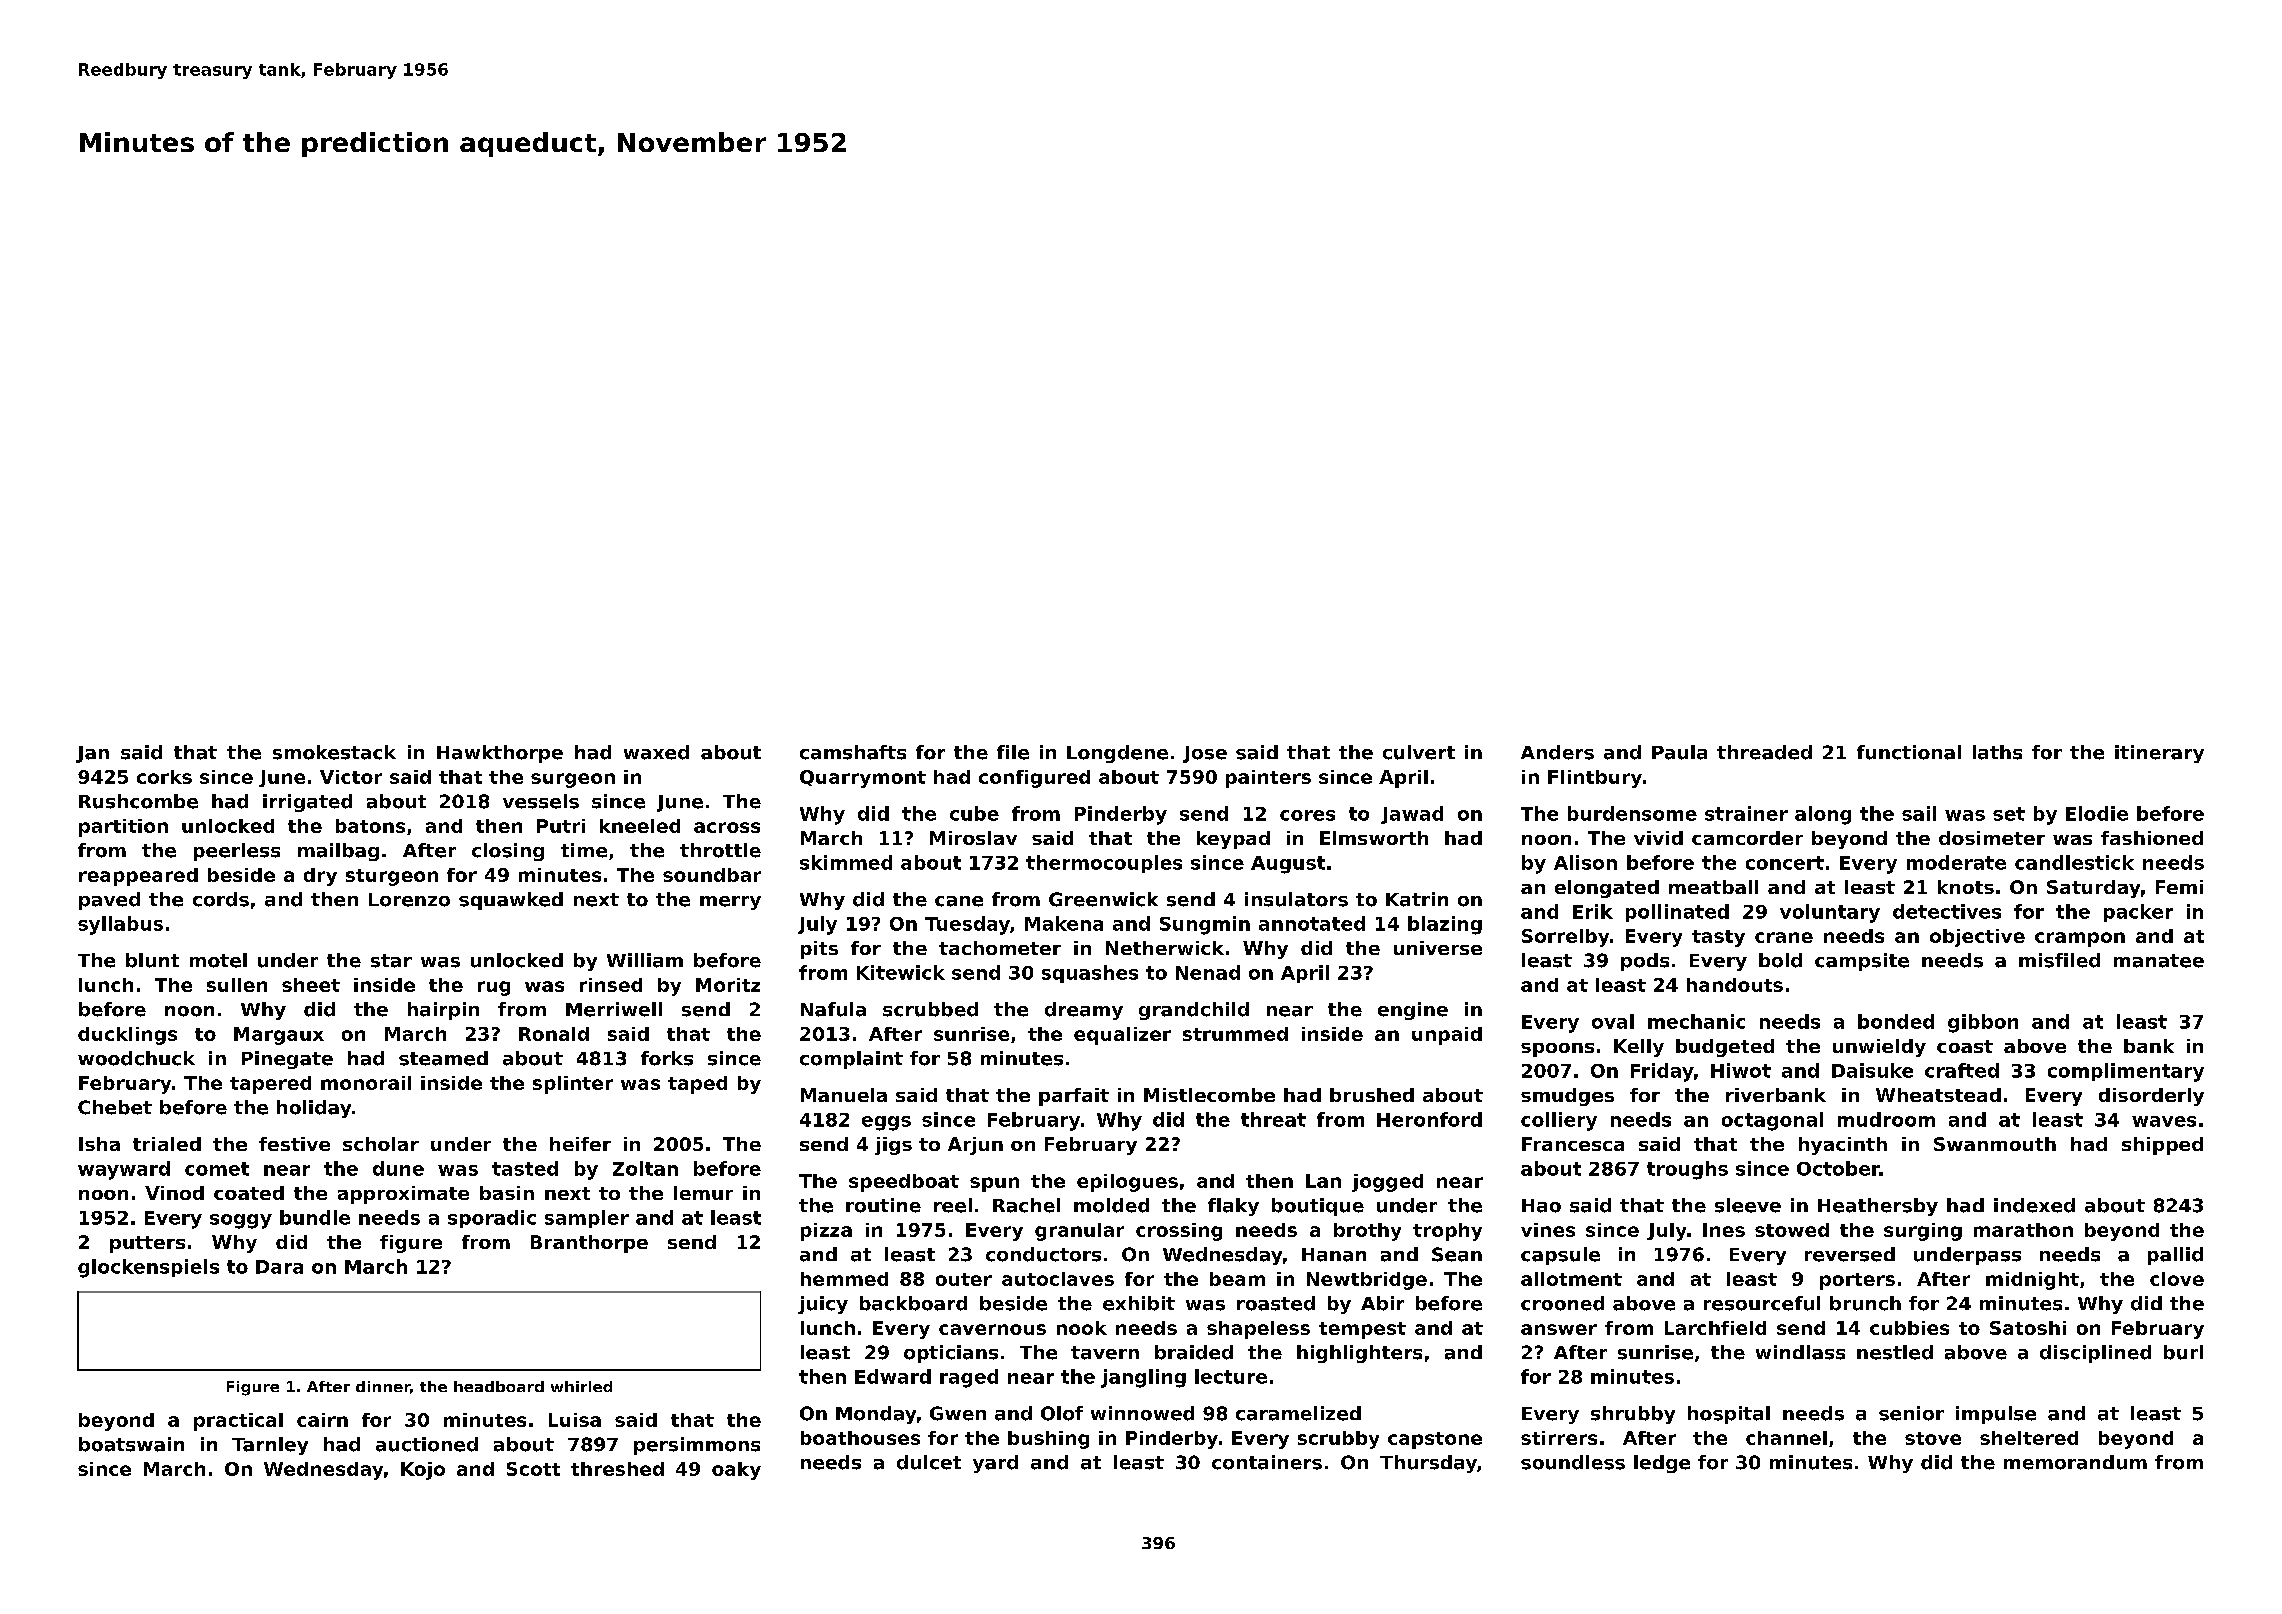 This screenshot has height=1614, width=2282. What do you see at coordinates (1567, 1097) in the screenshot?
I see `smudges` at bounding box center [1567, 1097].
